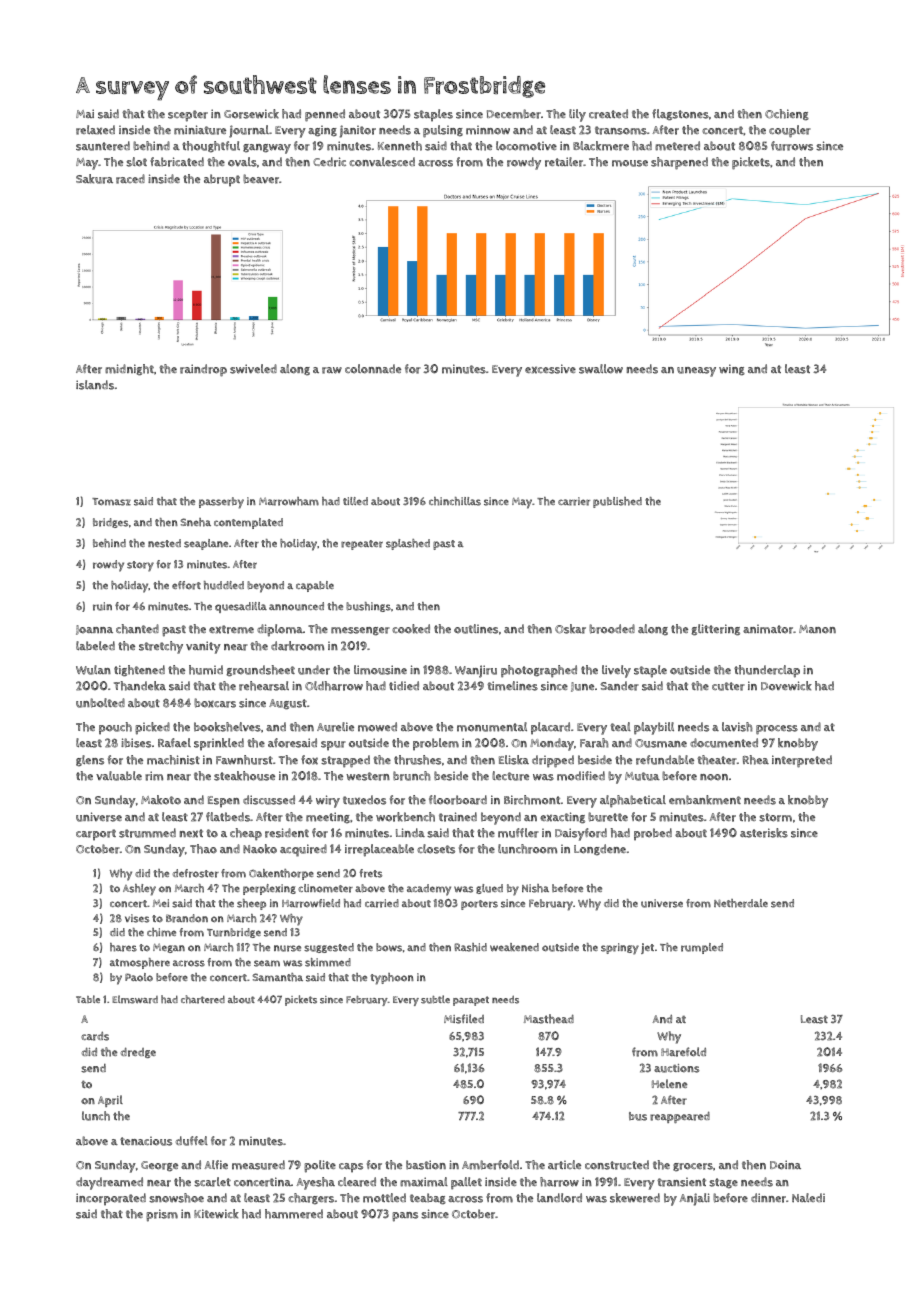 The image size is (924, 1308). What do you see at coordinates (550, 728) in the image?
I see `placard` at bounding box center [550, 728].
